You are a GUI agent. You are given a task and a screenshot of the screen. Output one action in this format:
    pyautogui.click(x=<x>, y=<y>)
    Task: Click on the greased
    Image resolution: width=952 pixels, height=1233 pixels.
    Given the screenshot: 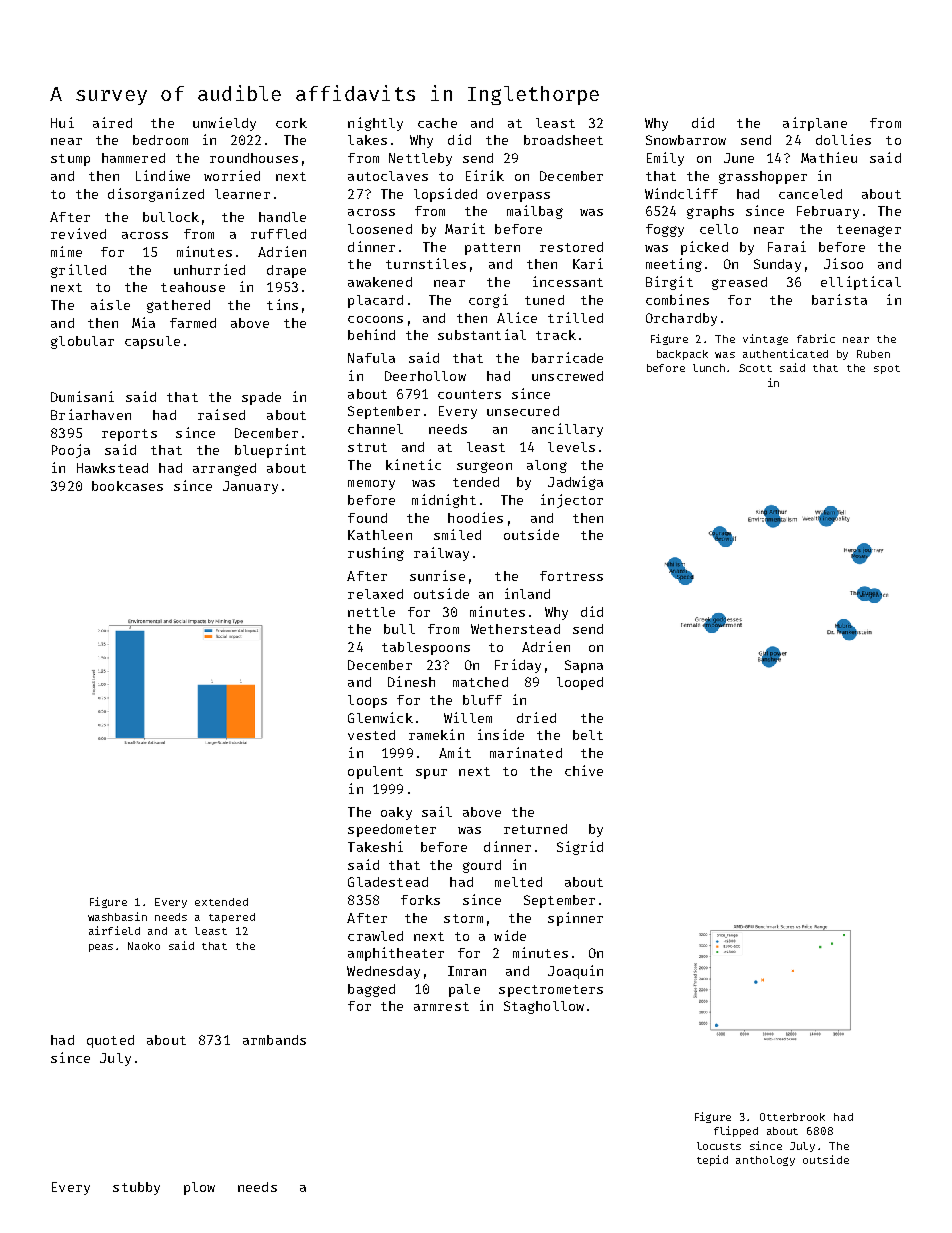 What is the action you would take?
    pyautogui.click(x=739, y=283)
